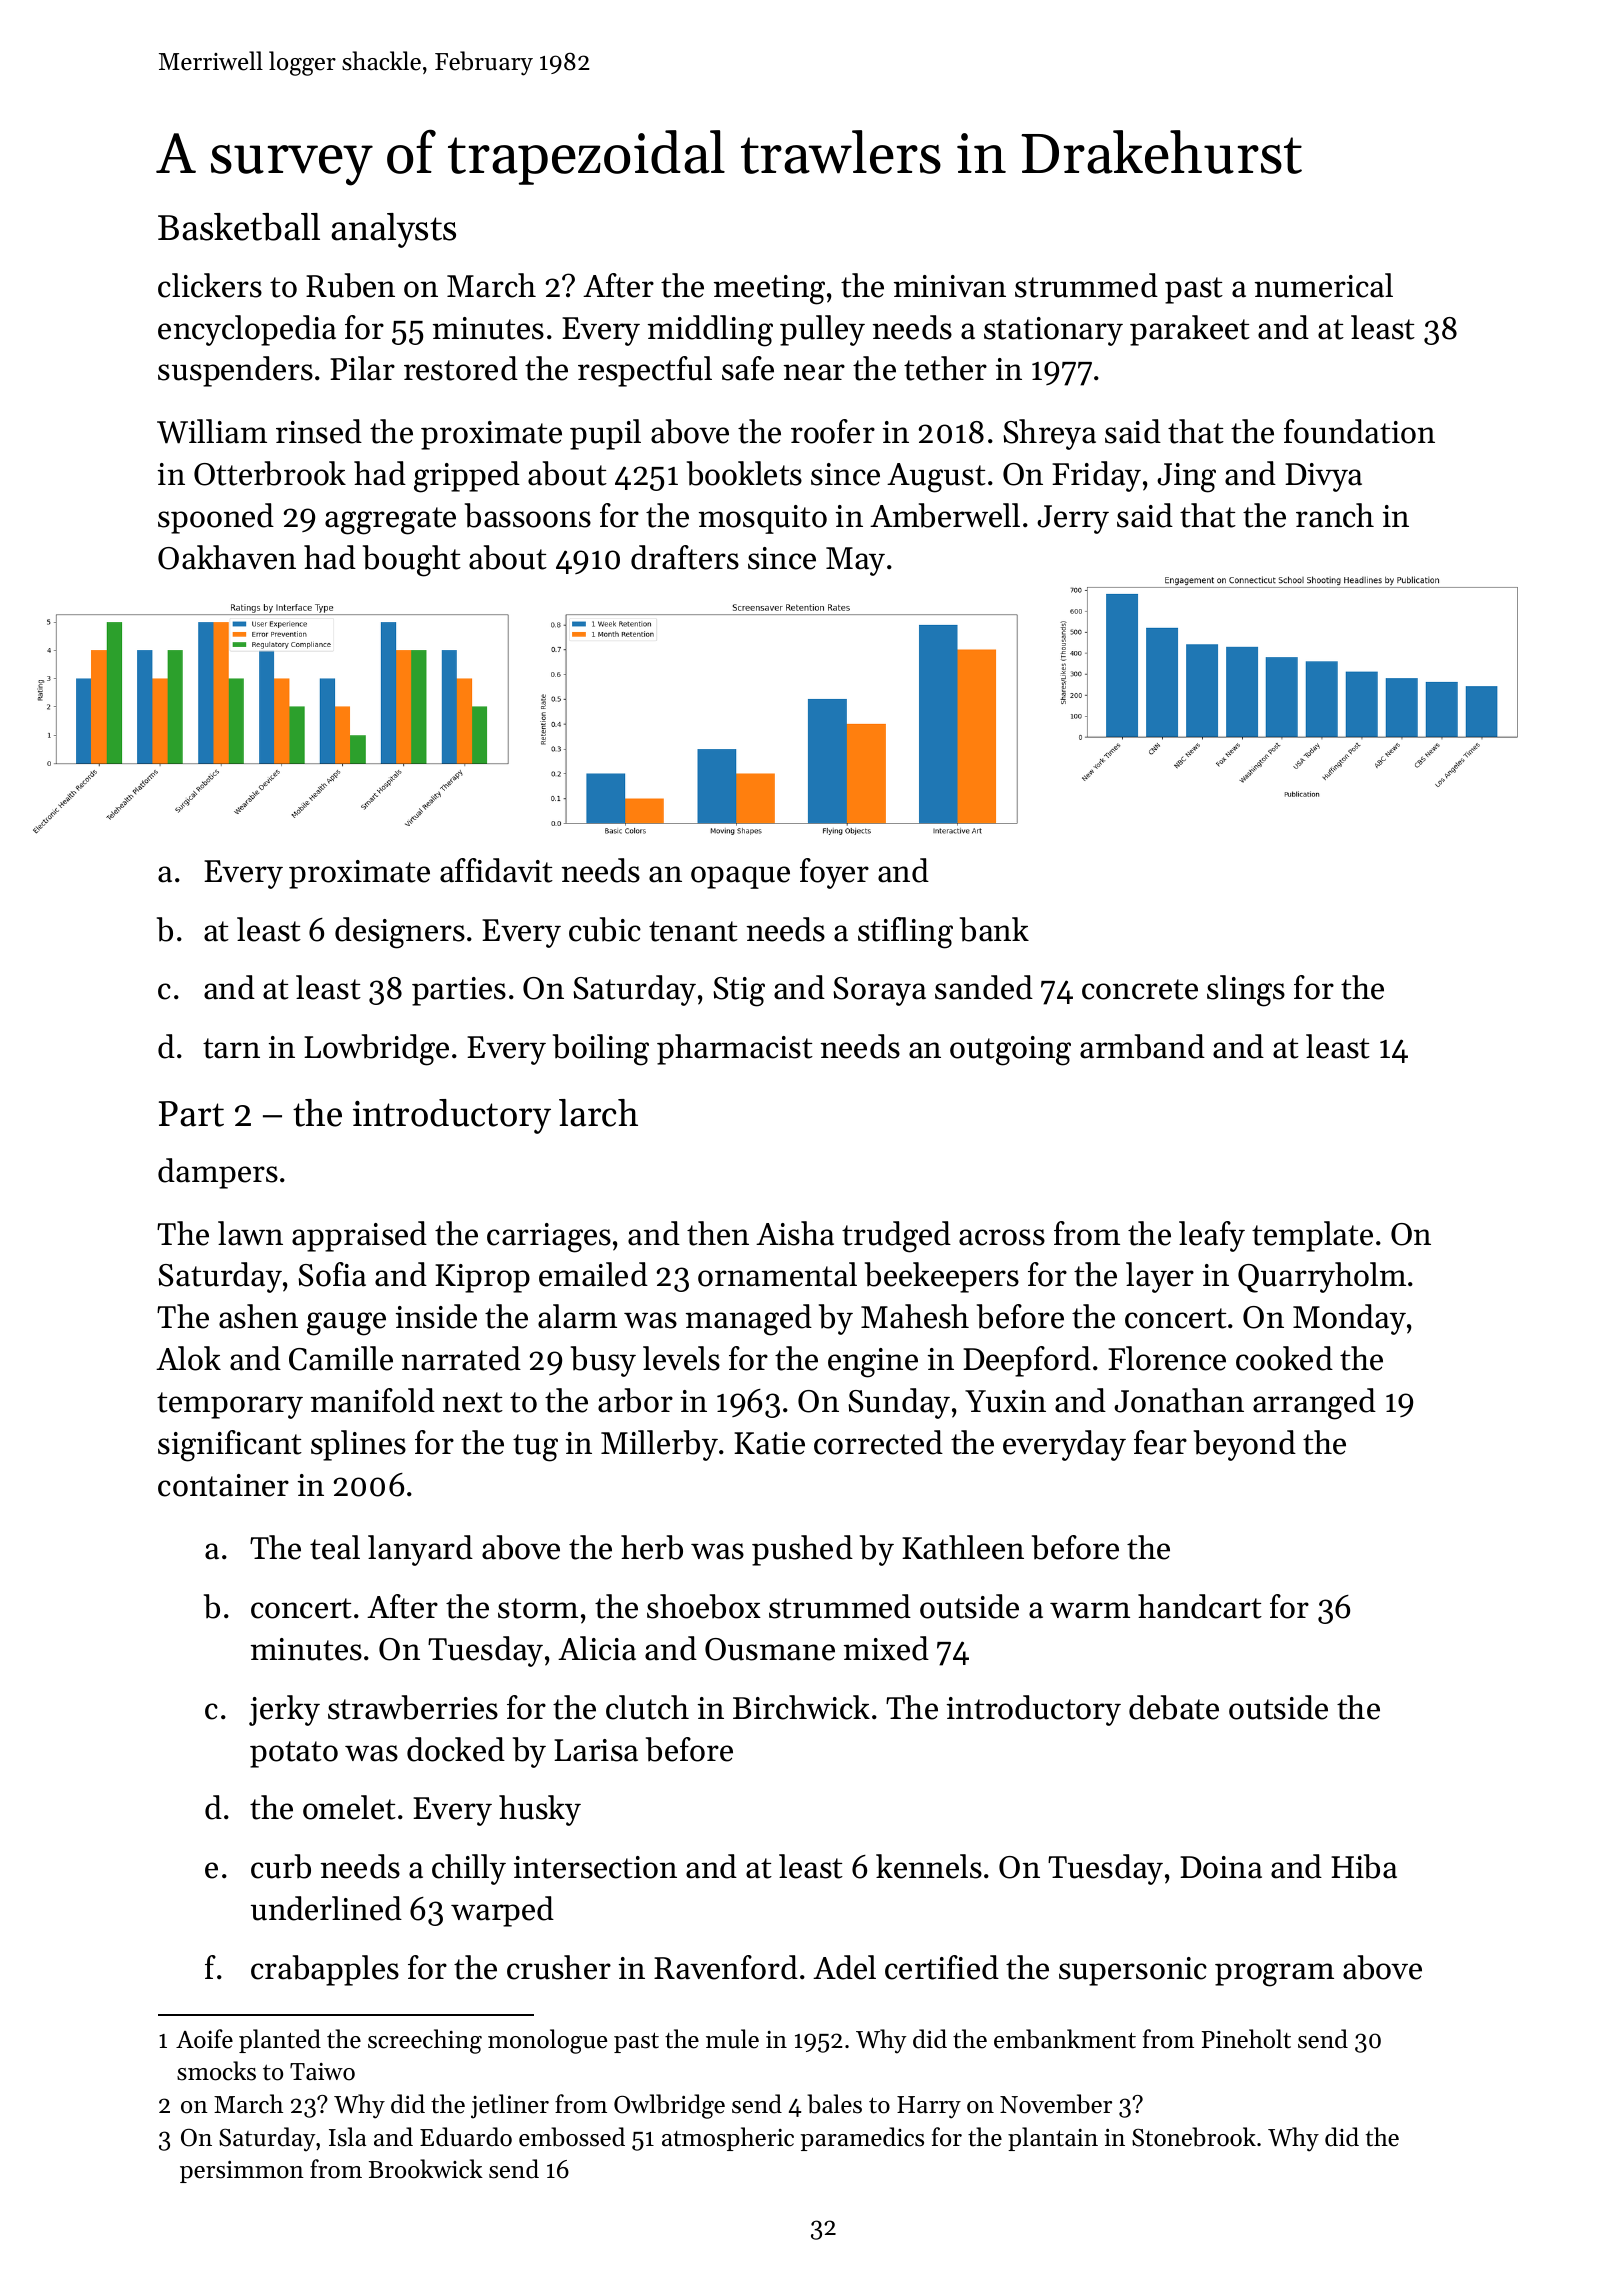 Image resolution: width=1620 pixels, height=2292 pixels. What do you see at coordinates (1324, 285) in the screenshot?
I see `numerical` at bounding box center [1324, 285].
